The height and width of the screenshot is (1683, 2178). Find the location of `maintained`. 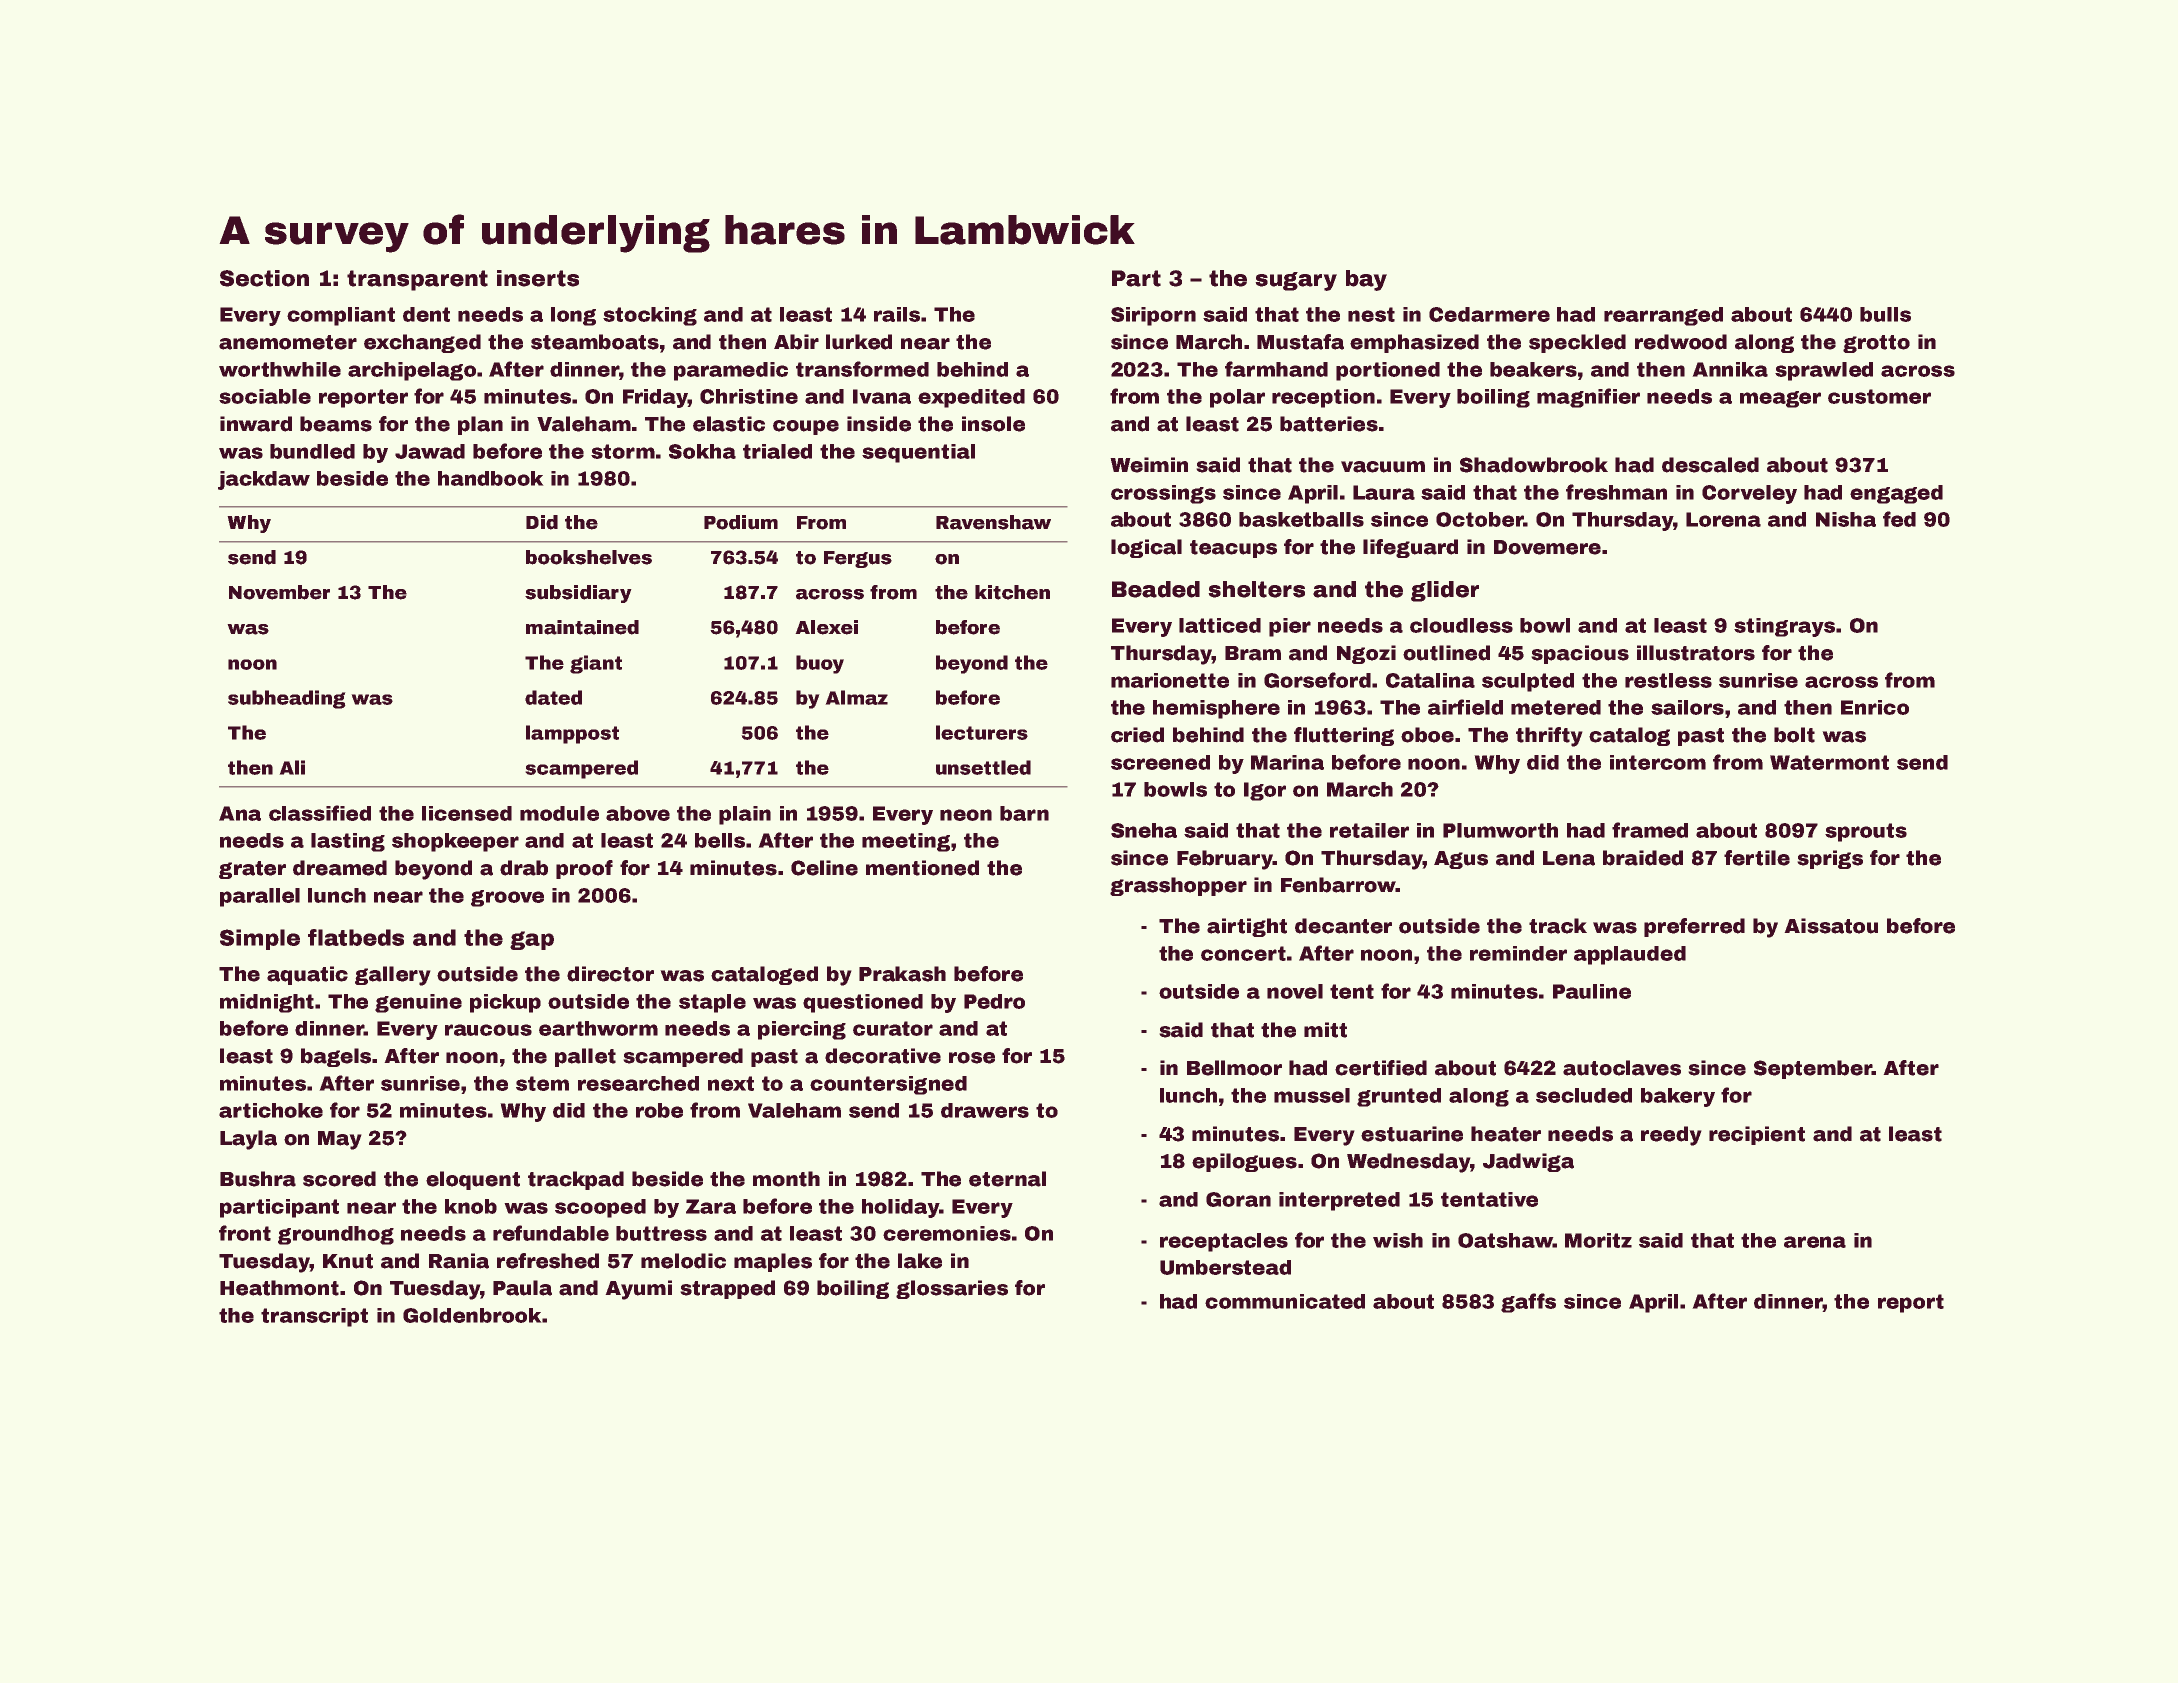

maintained is located at coordinates (582, 627).
